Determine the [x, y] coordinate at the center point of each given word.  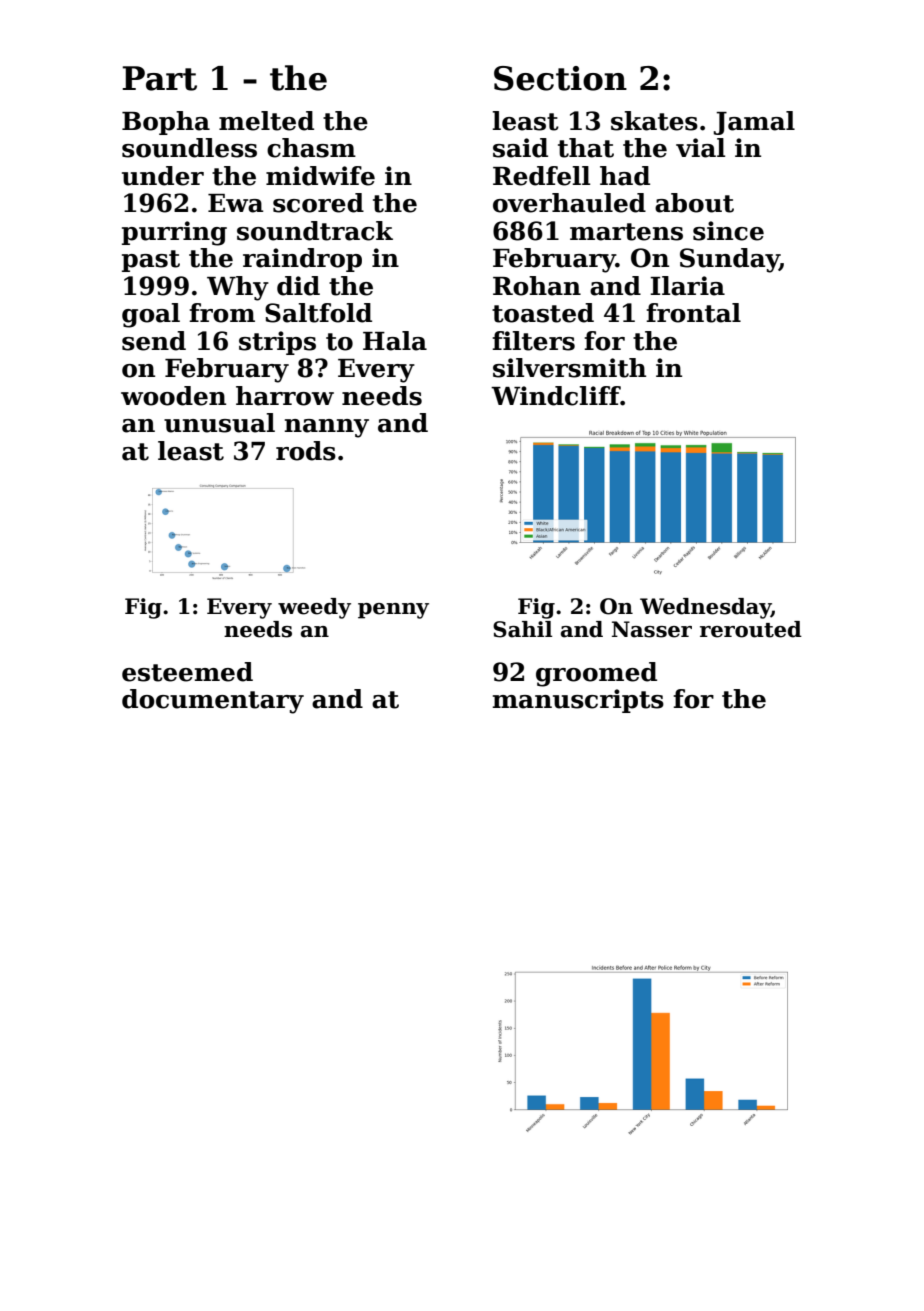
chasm [311, 148]
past [151, 261]
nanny [326, 428]
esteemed [187, 672]
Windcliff [556, 396]
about [694, 203]
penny [393, 611]
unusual [219, 423]
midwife [320, 176]
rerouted [751, 629]
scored [318, 203]
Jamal [754, 123]
